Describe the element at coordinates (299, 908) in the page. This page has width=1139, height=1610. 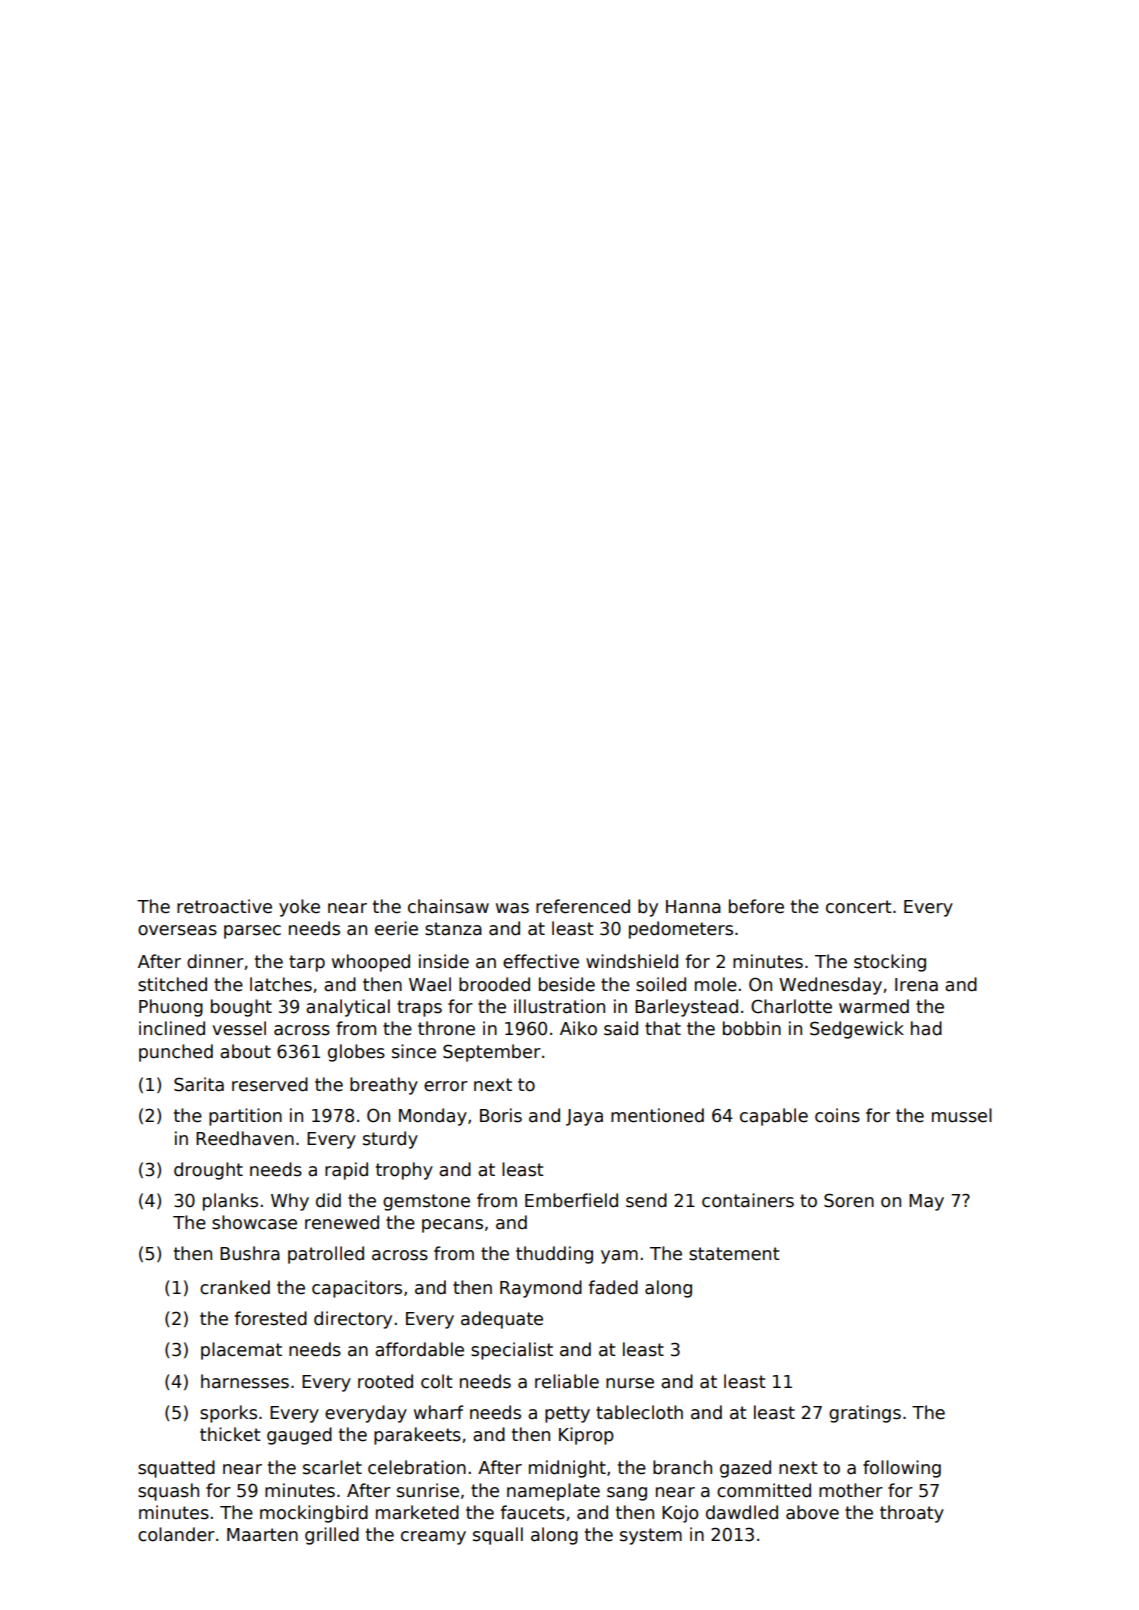
I see `yoke` at that location.
